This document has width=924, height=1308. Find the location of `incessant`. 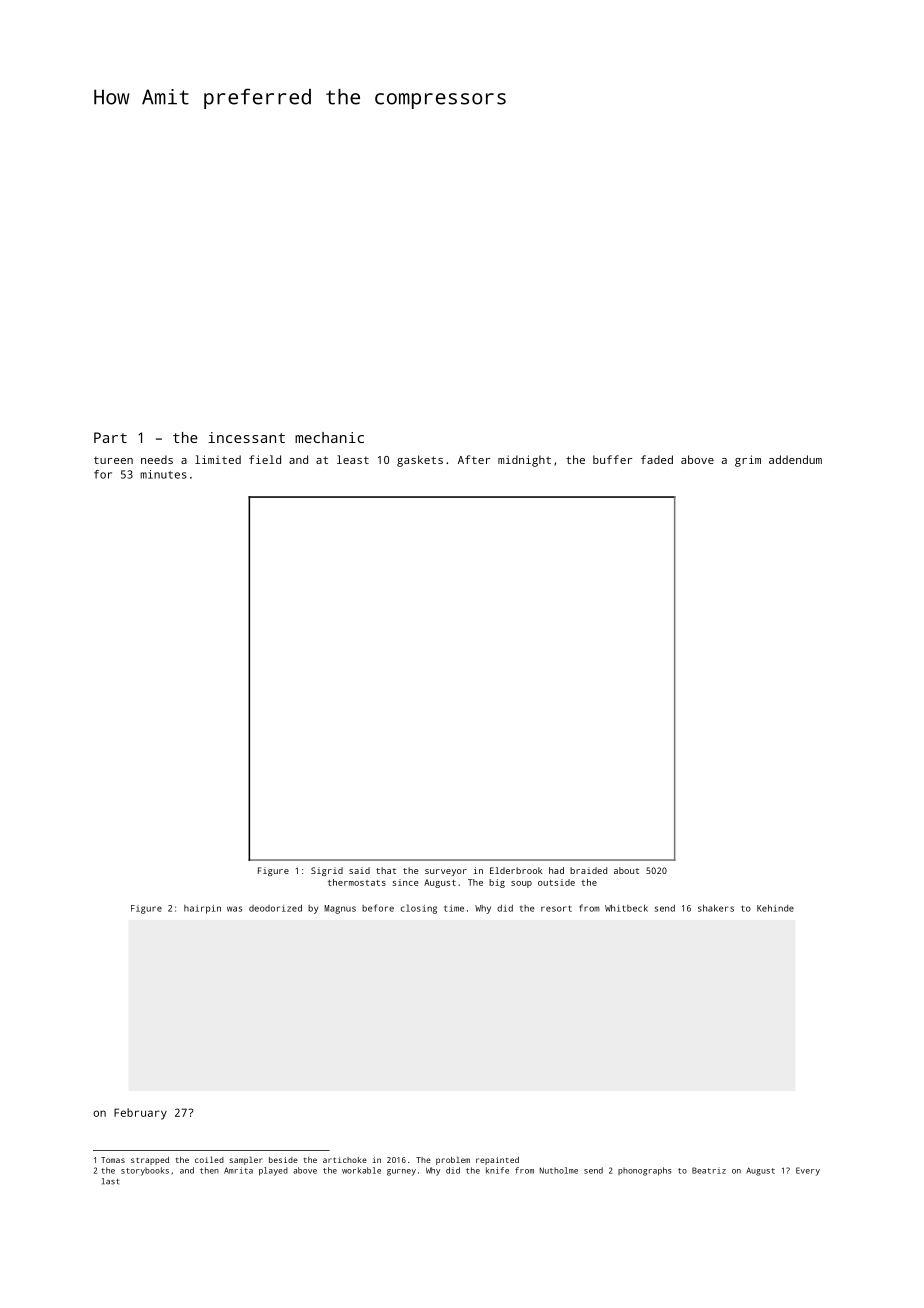

incessant is located at coordinates (246, 437).
